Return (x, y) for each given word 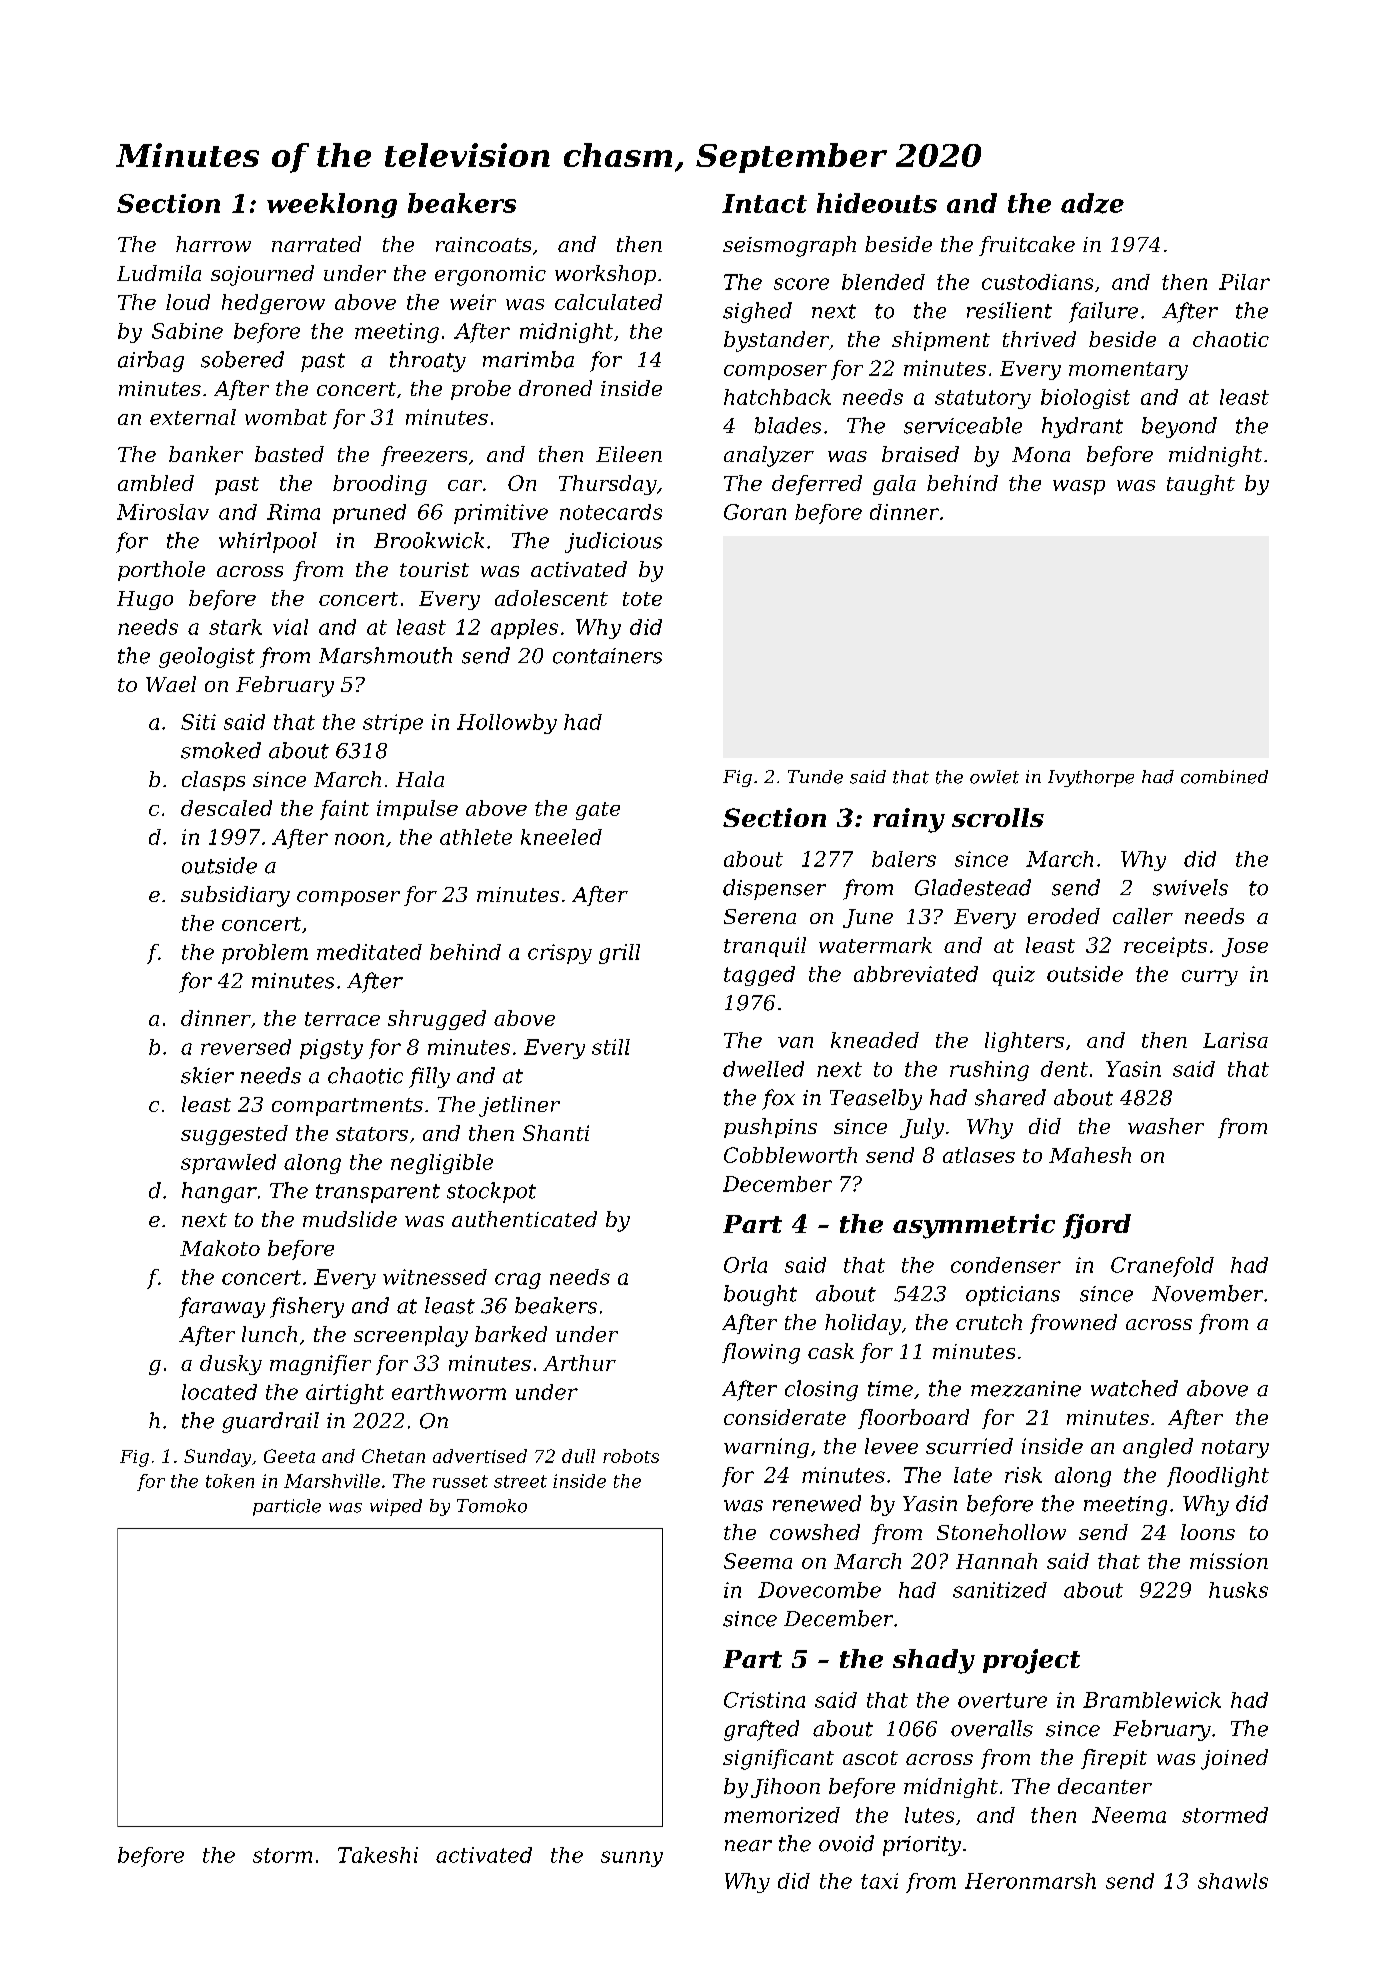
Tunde (815, 777)
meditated (369, 952)
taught (1201, 485)
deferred (817, 485)
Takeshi (378, 1855)
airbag (151, 361)
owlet (994, 777)
